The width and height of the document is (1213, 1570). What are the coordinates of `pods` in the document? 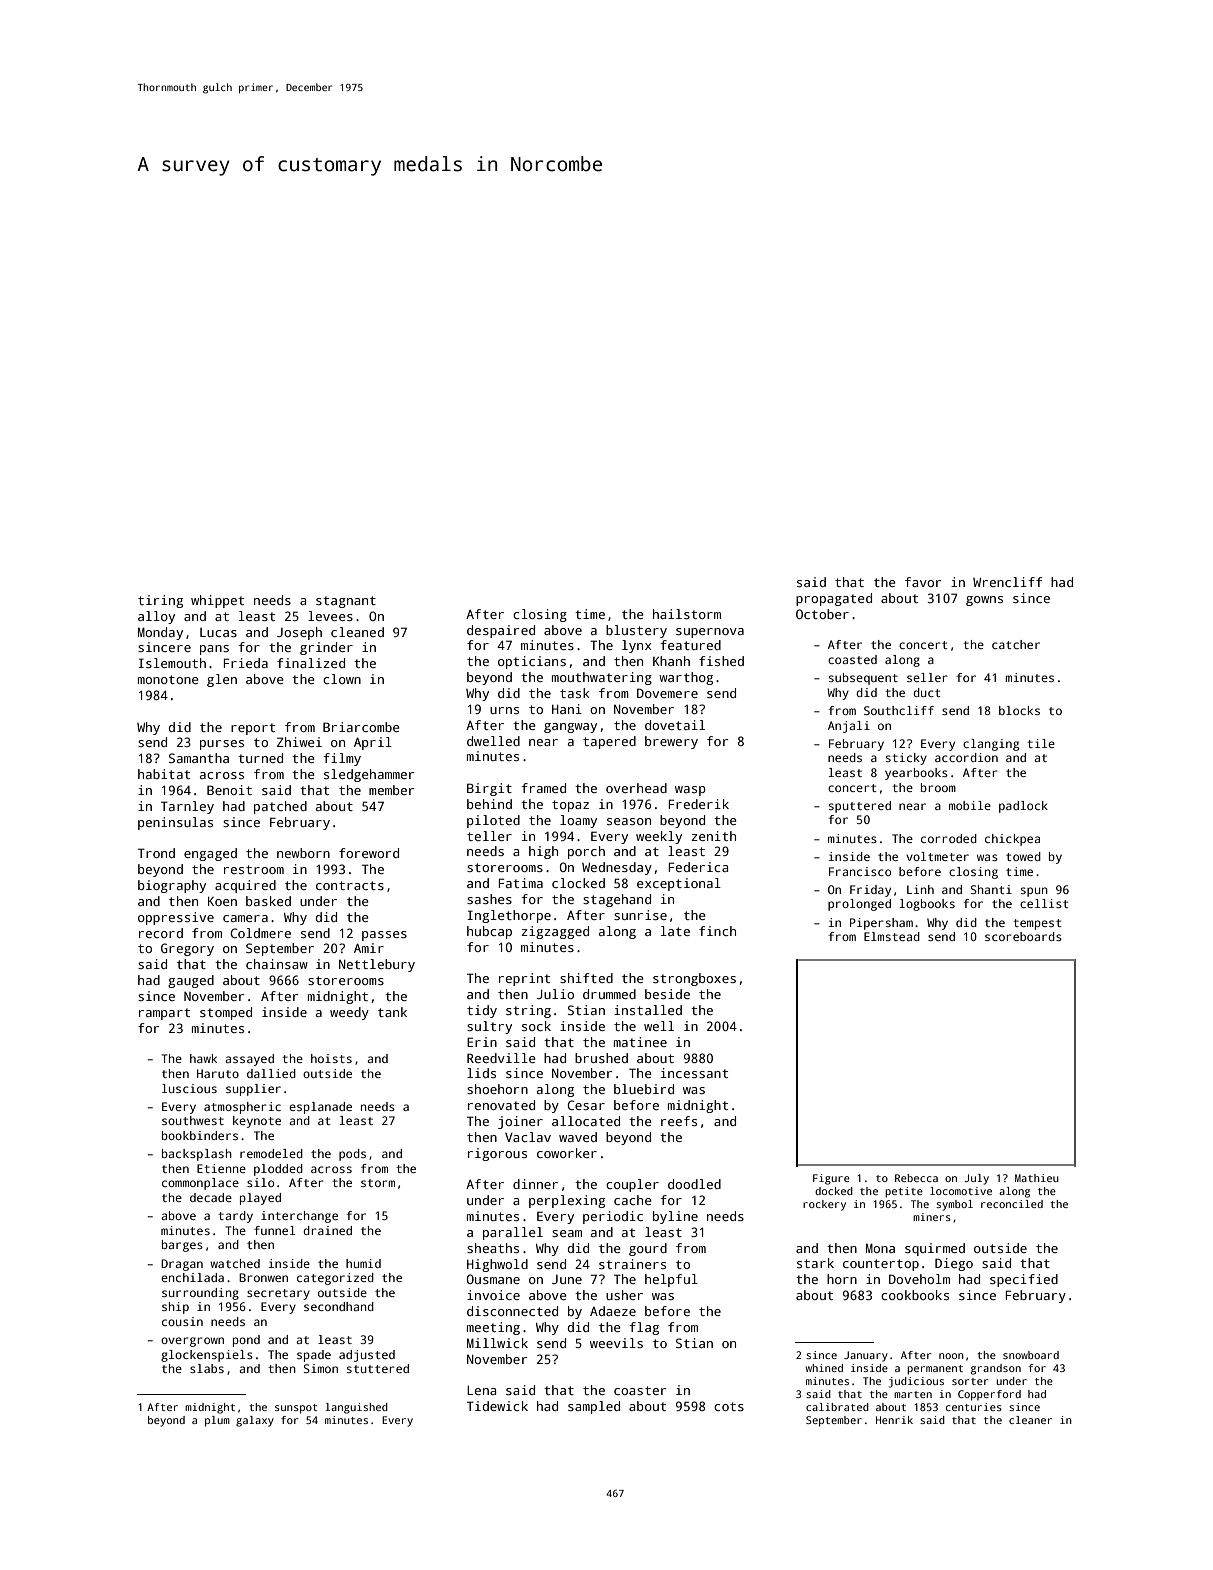 It's located at (352, 1155).
